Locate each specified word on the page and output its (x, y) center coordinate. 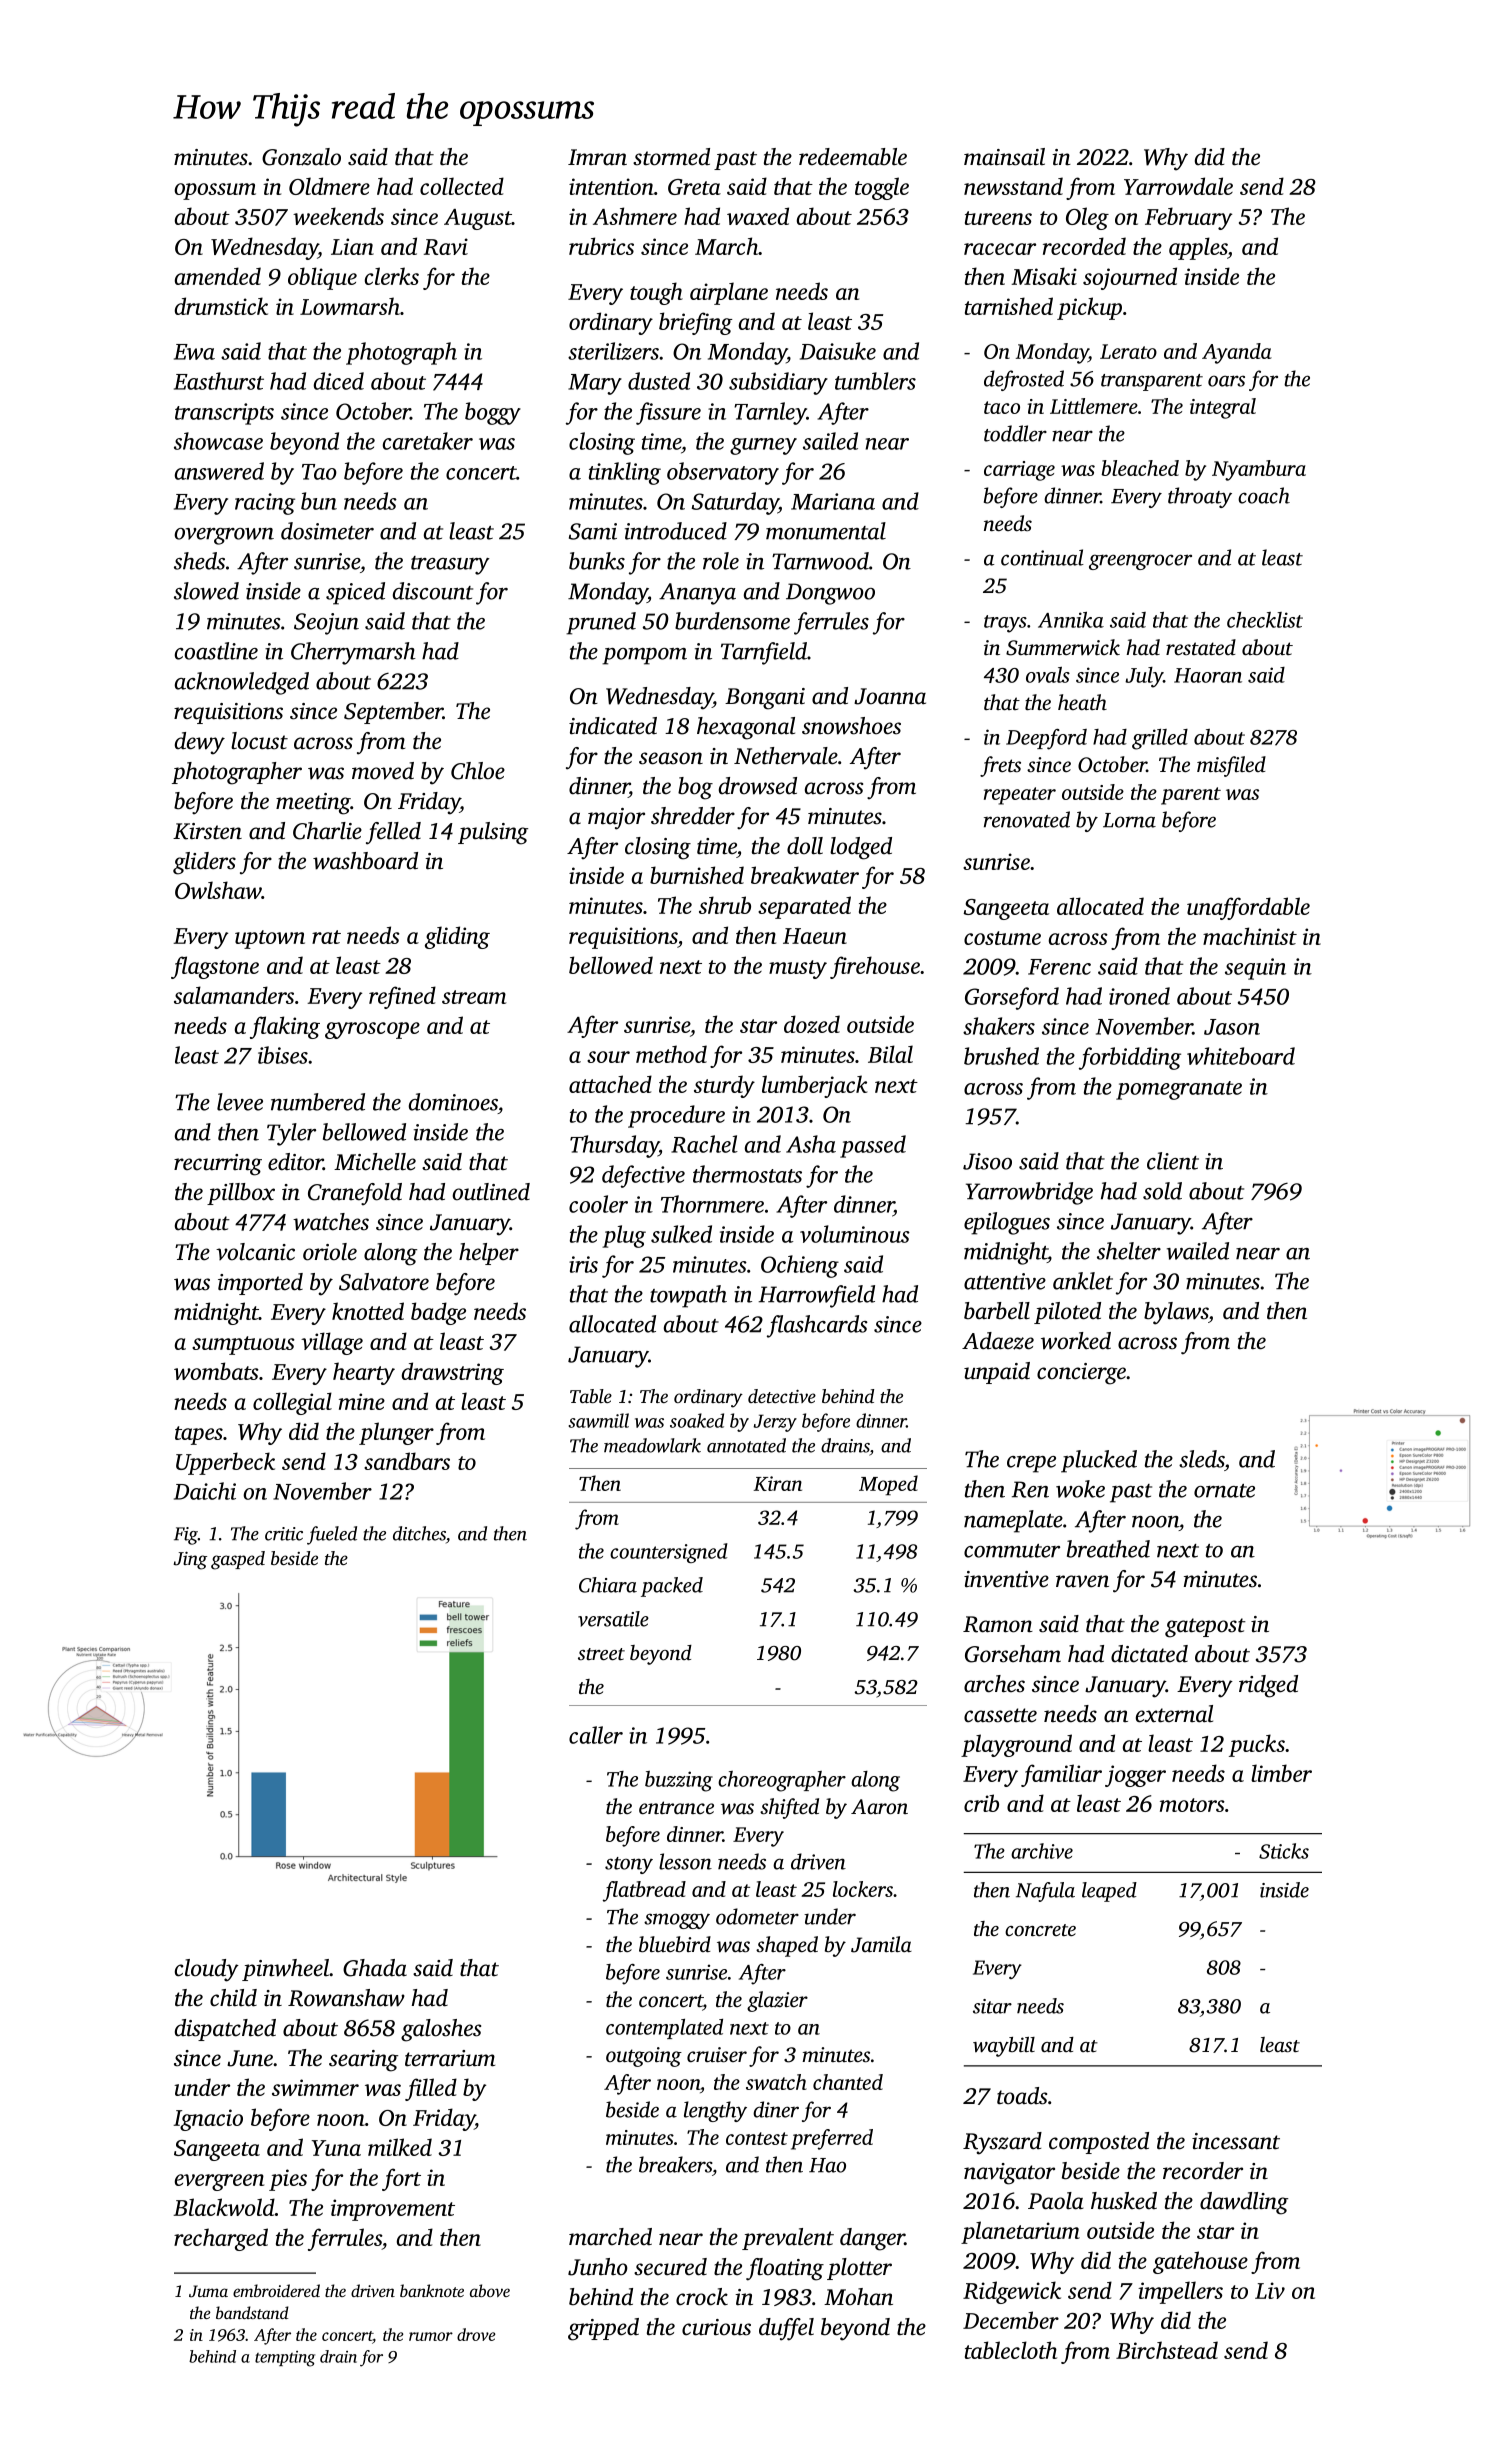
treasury (450, 565)
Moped (888, 1485)
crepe (1031, 1464)
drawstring (453, 1373)
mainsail (1004, 157)
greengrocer (1140, 562)
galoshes (441, 2030)
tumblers (875, 381)
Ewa (194, 352)
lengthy (715, 2111)
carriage (1019, 471)
